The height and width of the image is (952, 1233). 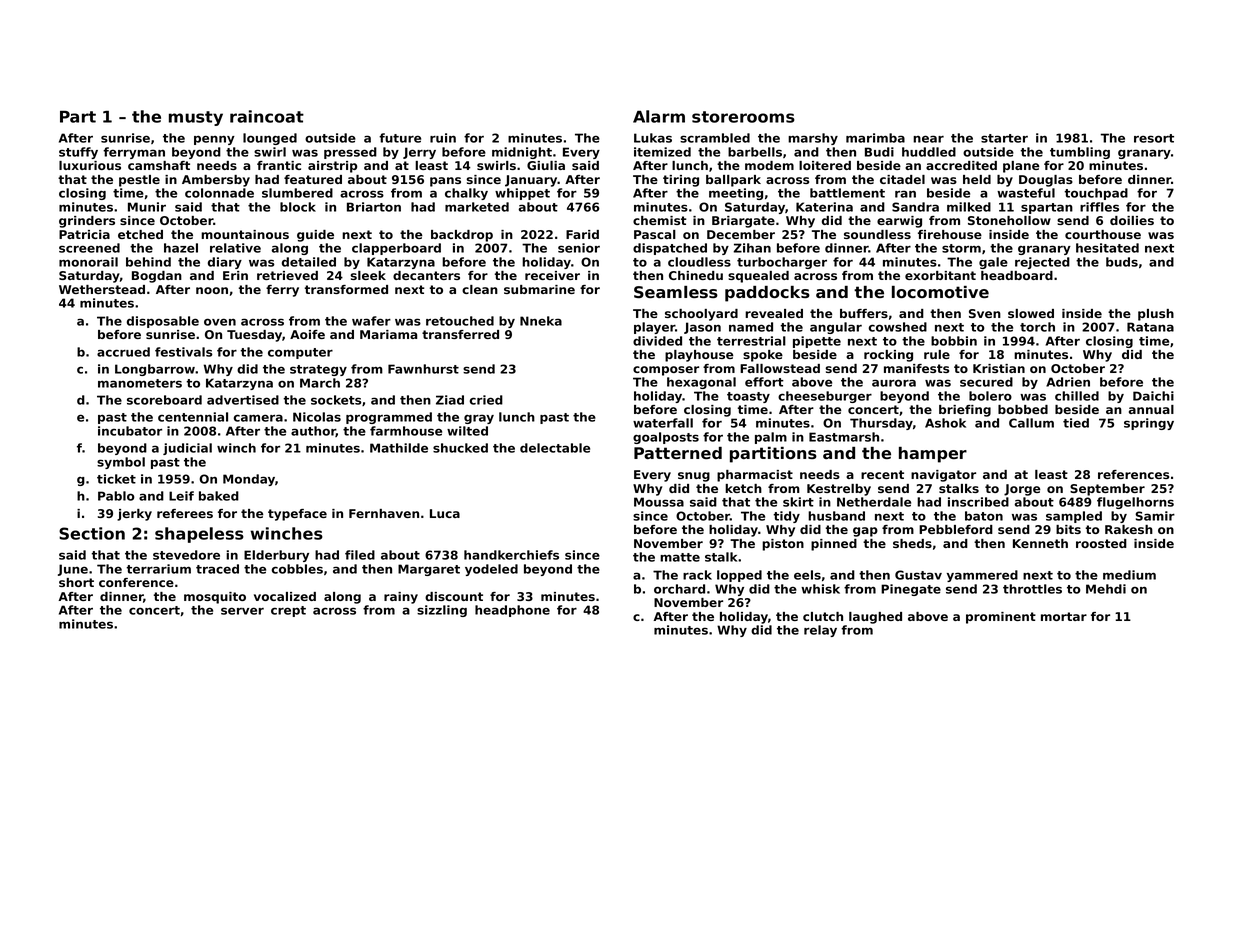 I want to click on Moussa, so click(x=659, y=502).
